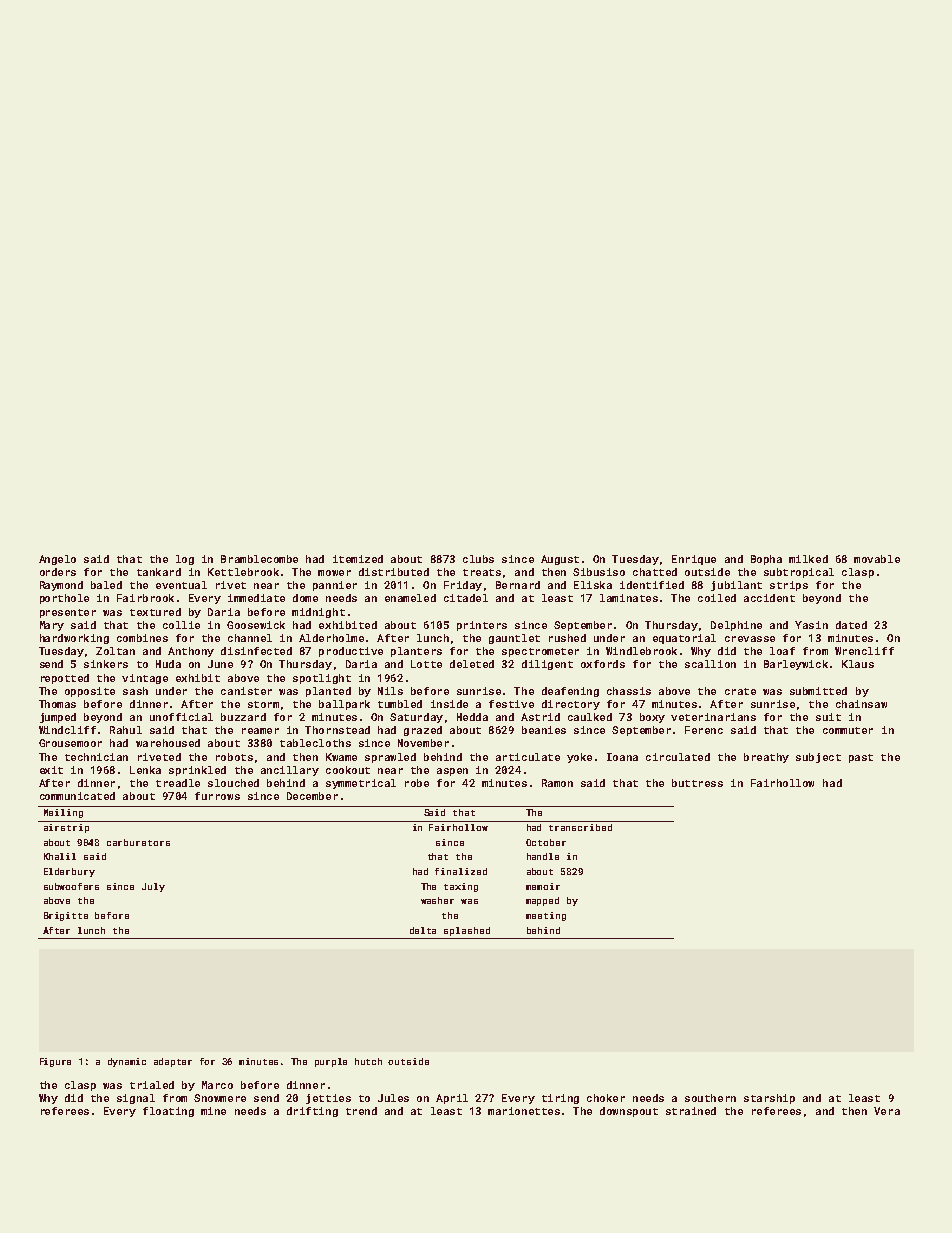  Describe the element at coordinates (546, 916) in the document. I see `meeting` at that location.
